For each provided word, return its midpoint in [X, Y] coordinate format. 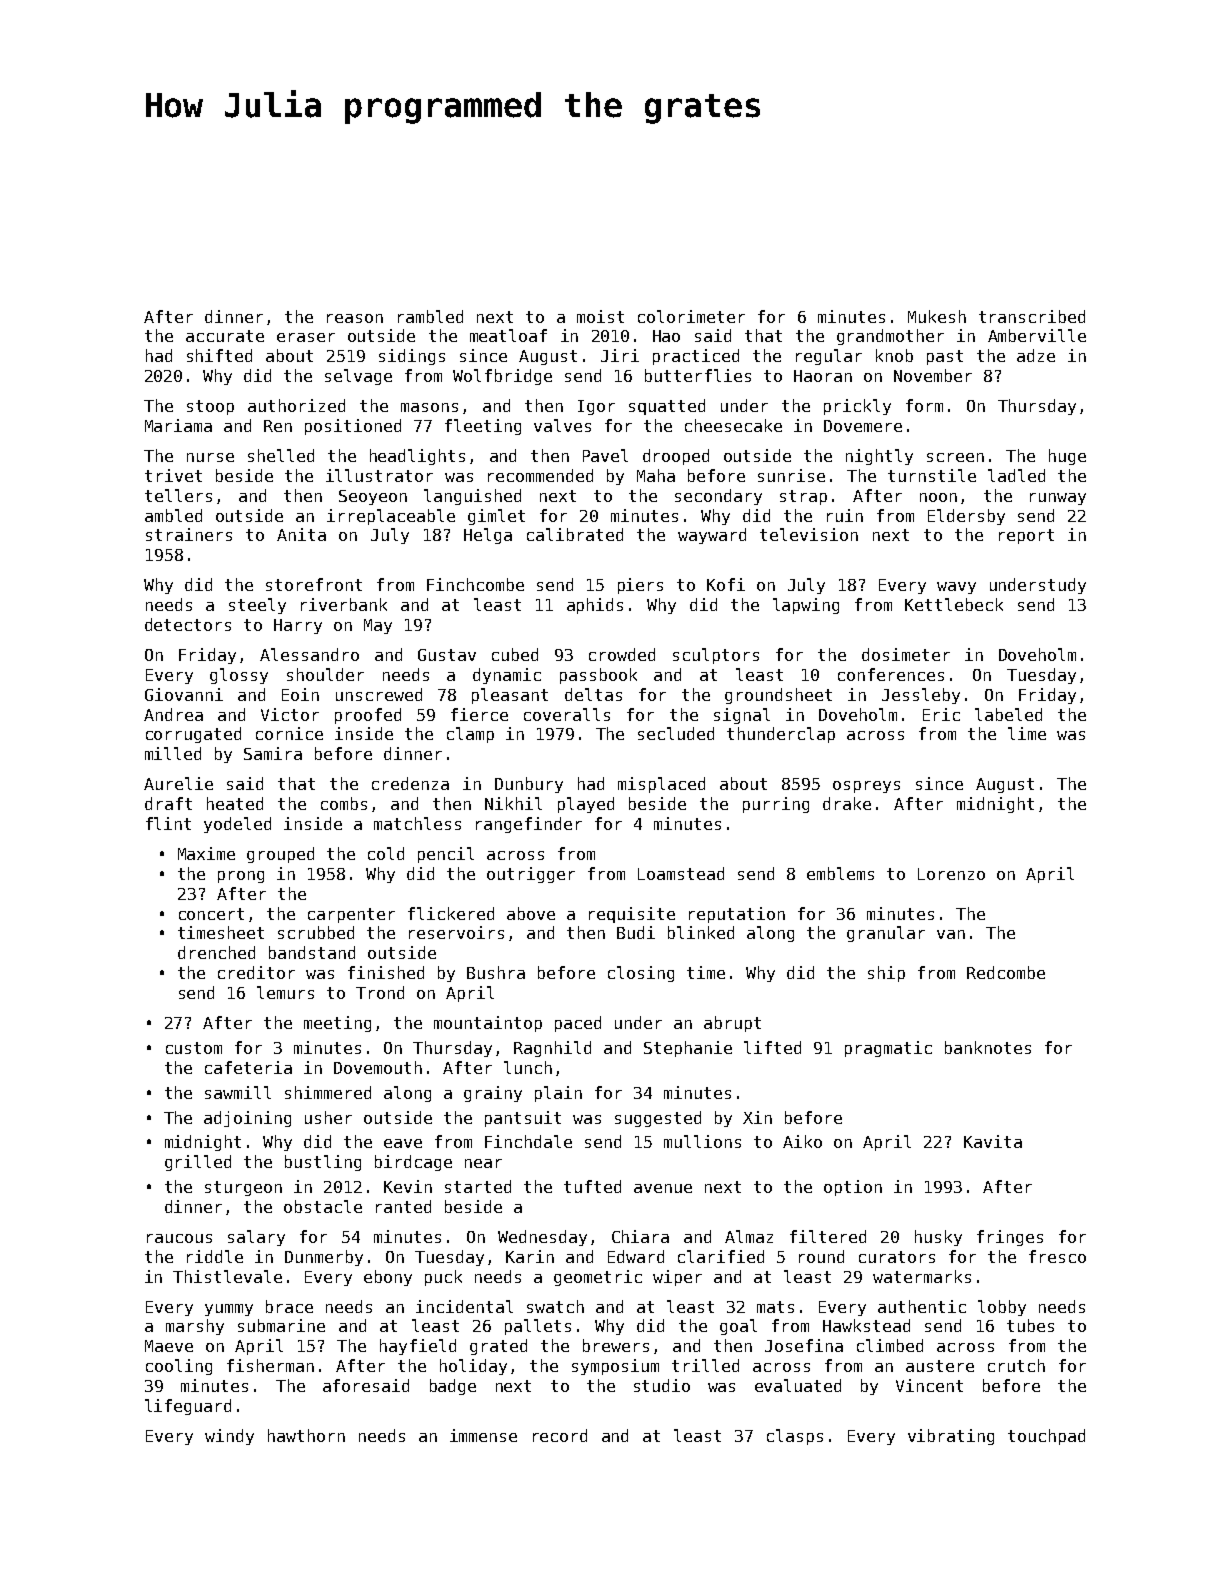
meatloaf [508, 335]
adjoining [247, 1119]
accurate [225, 336]
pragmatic [888, 1049]
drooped [676, 457]
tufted [592, 1186]
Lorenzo [951, 874]
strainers [189, 534]
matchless [417, 823]
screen [955, 457]
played [586, 805]
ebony [388, 1278]
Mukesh [937, 316]
